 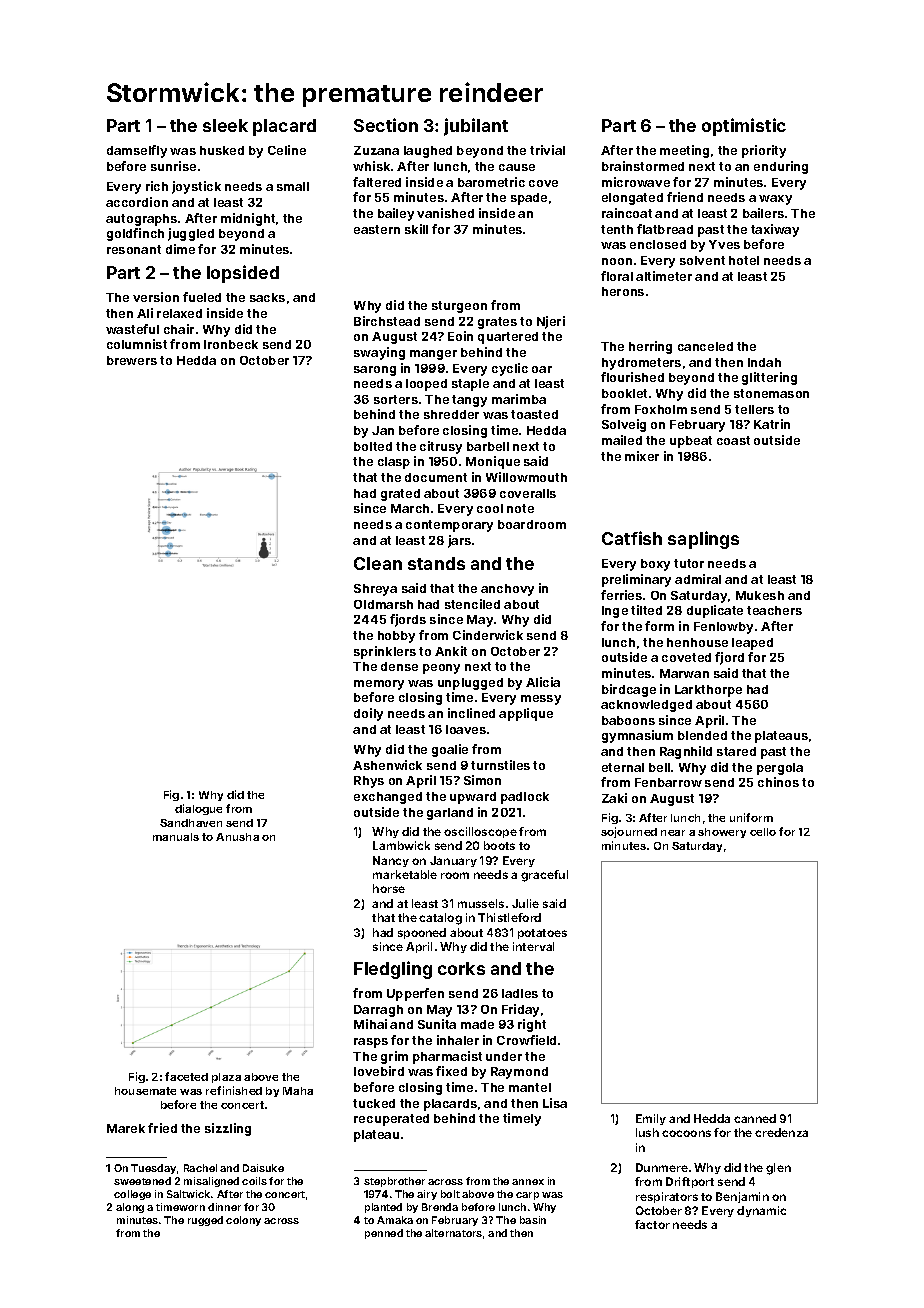 I want to click on herring, so click(x=650, y=347).
